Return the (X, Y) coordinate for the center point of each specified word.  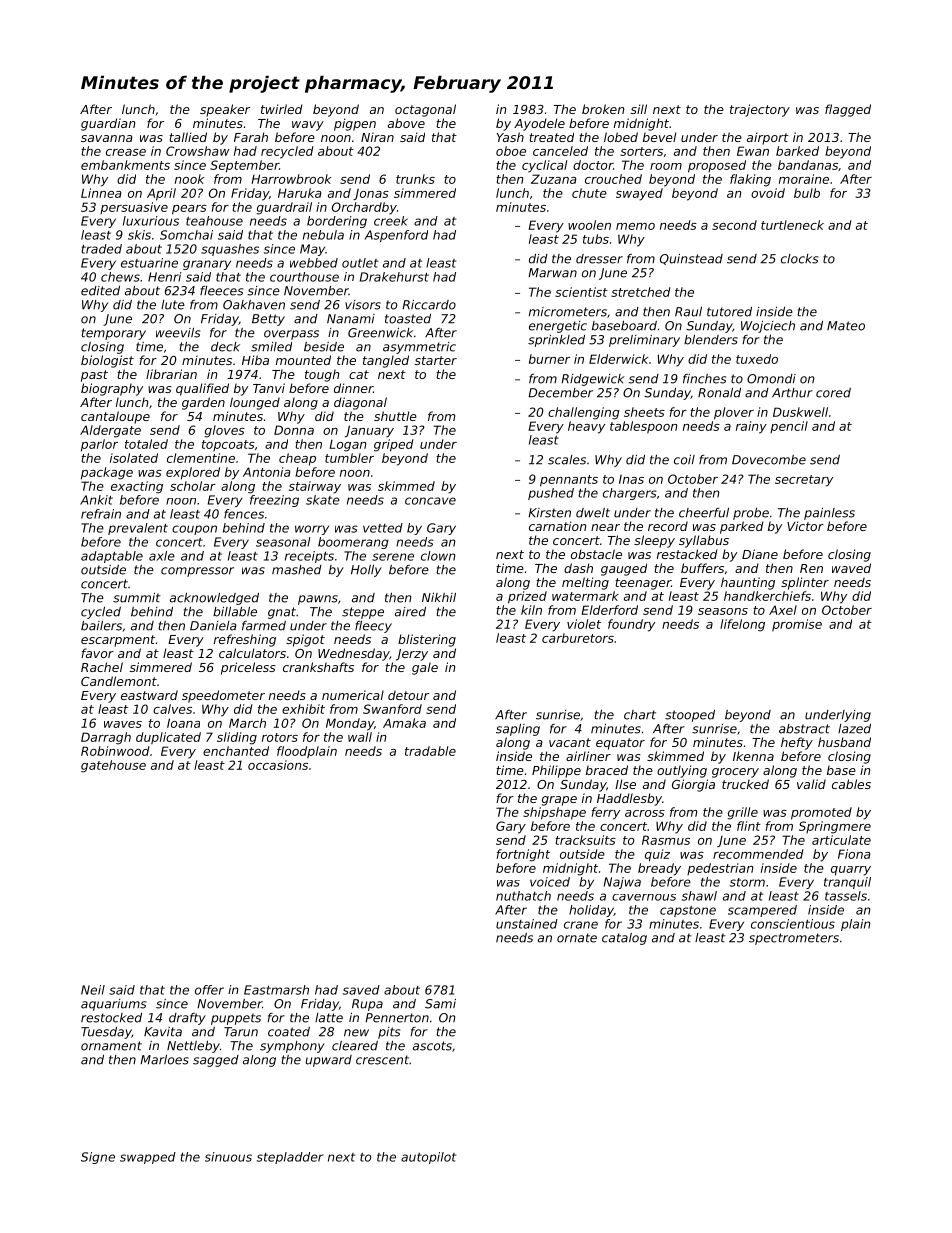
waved (851, 568)
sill (639, 109)
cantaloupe (115, 417)
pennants (569, 481)
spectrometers (794, 939)
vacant (570, 742)
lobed (621, 137)
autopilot (428, 1158)
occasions (278, 765)
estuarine (149, 263)
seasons (723, 611)
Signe (98, 1158)
